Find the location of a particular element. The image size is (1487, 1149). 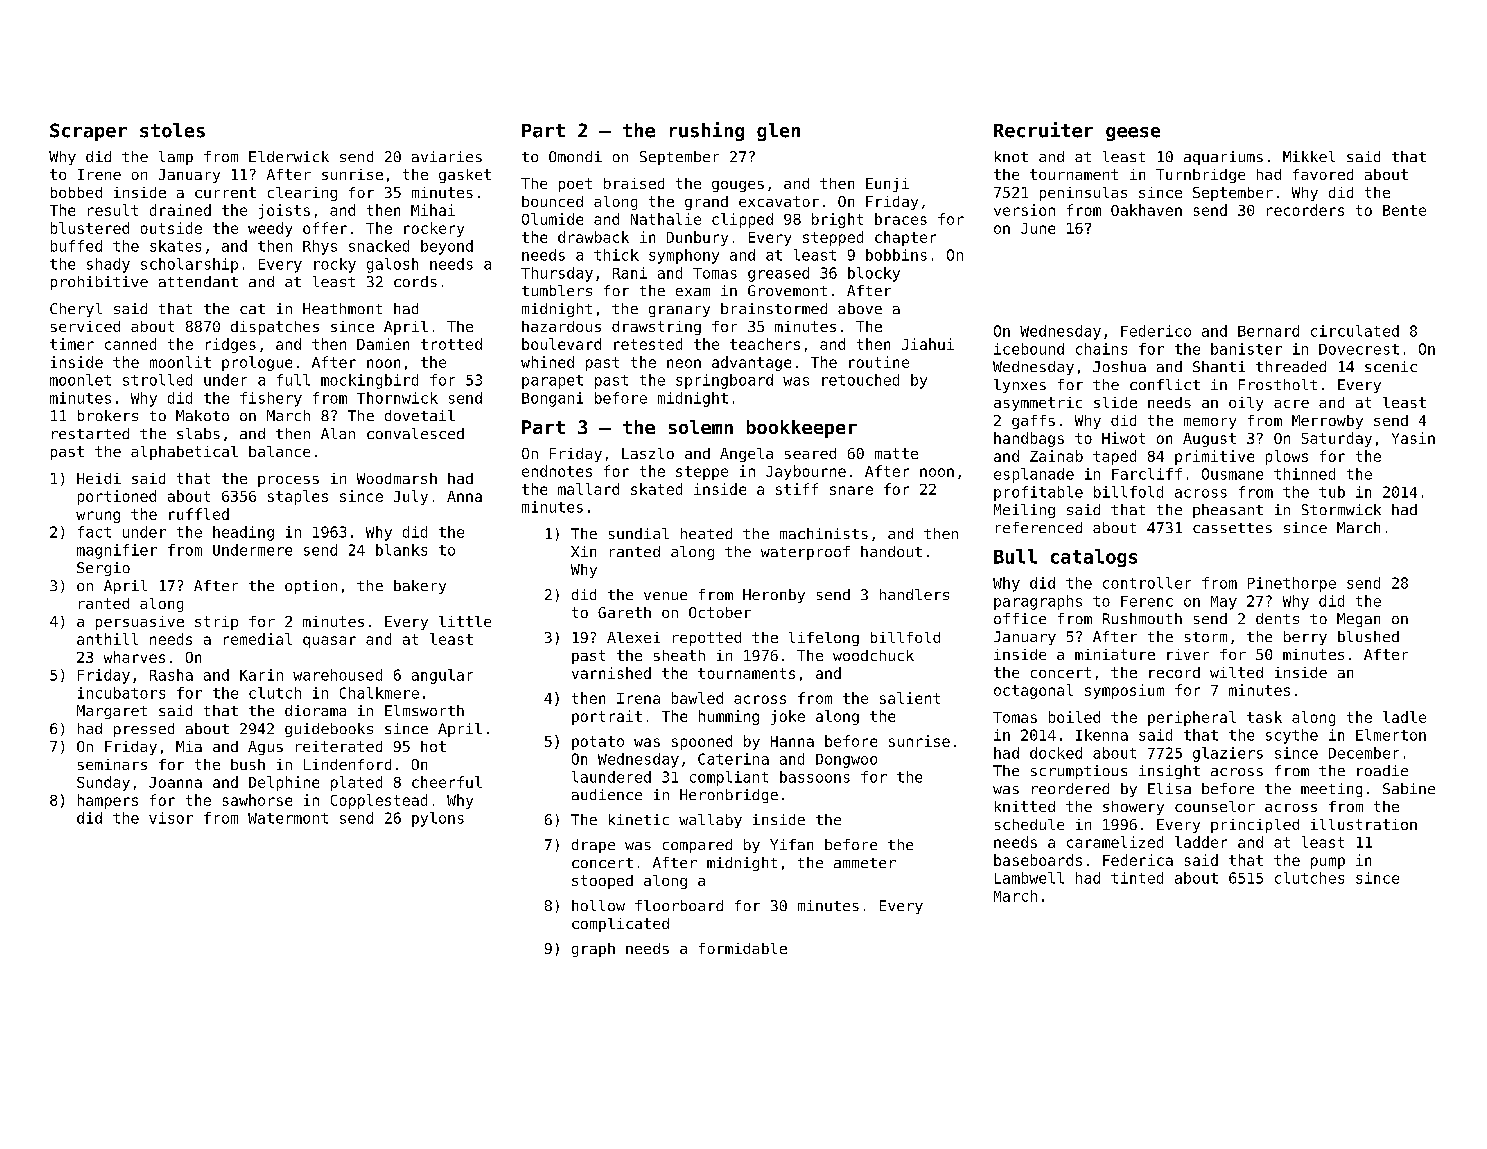

miniature is located at coordinates (1115, 654).
